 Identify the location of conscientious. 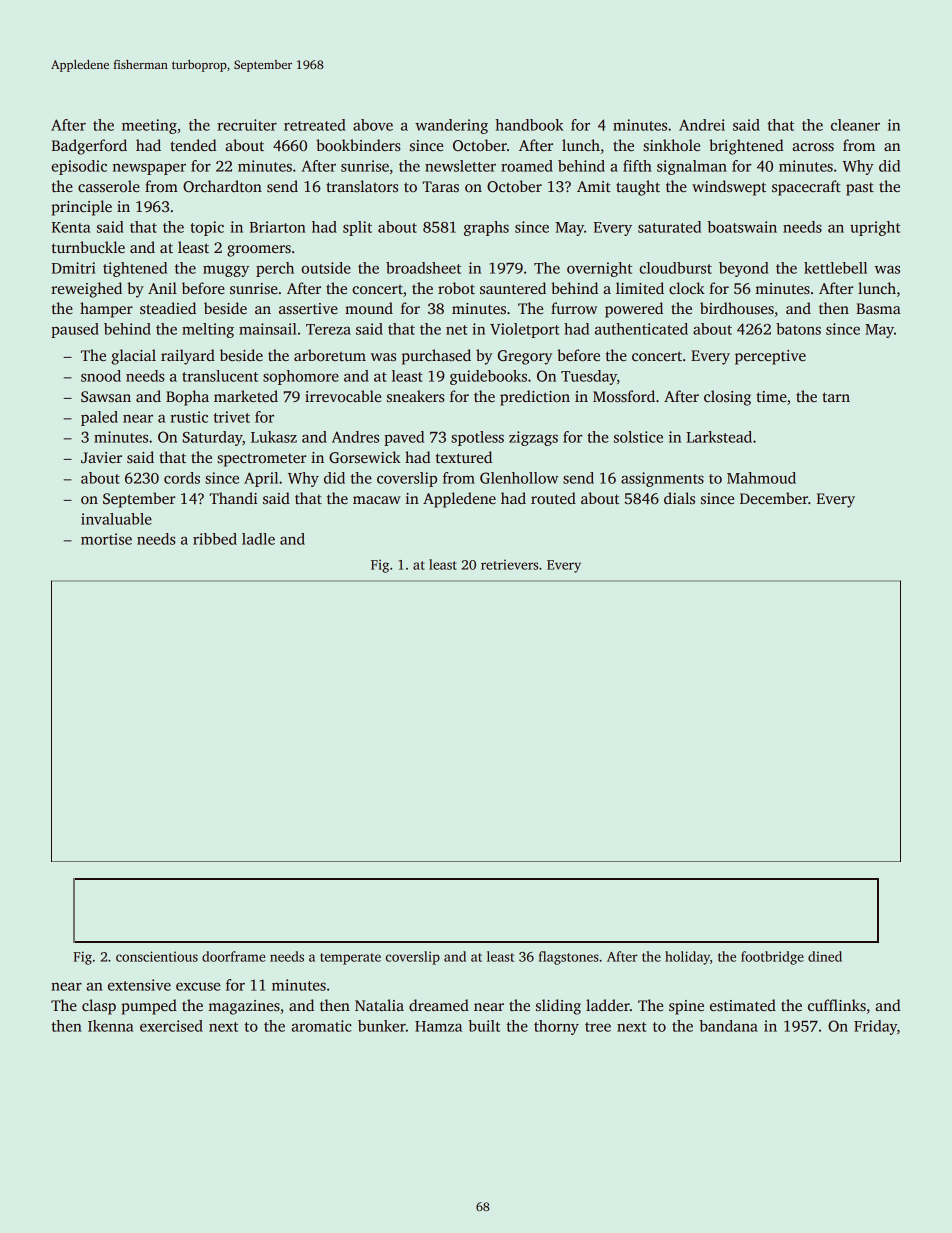
(157, 956).
